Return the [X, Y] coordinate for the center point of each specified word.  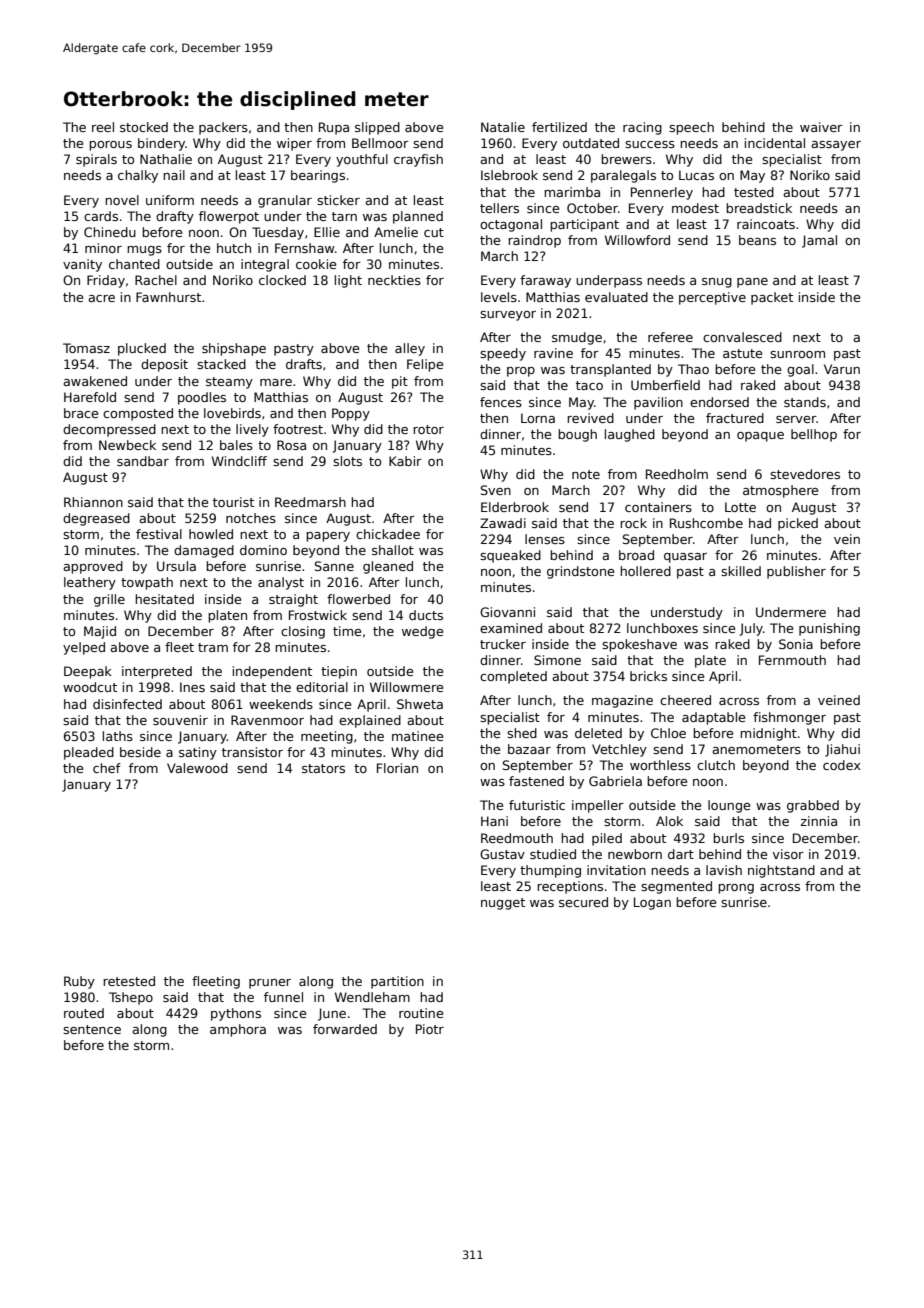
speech [691, 128]
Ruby [79, 982]
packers [223, 128]
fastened [536, 781]
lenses [545, 539]
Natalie [503, 127]
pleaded [89, 753]
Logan [652, 903]
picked [798, 524]
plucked [142, 349]
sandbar [143, 461]
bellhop [814, 435]
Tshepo [131, 998]
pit [400, 382]
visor [788, 854]
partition [397, 982]
